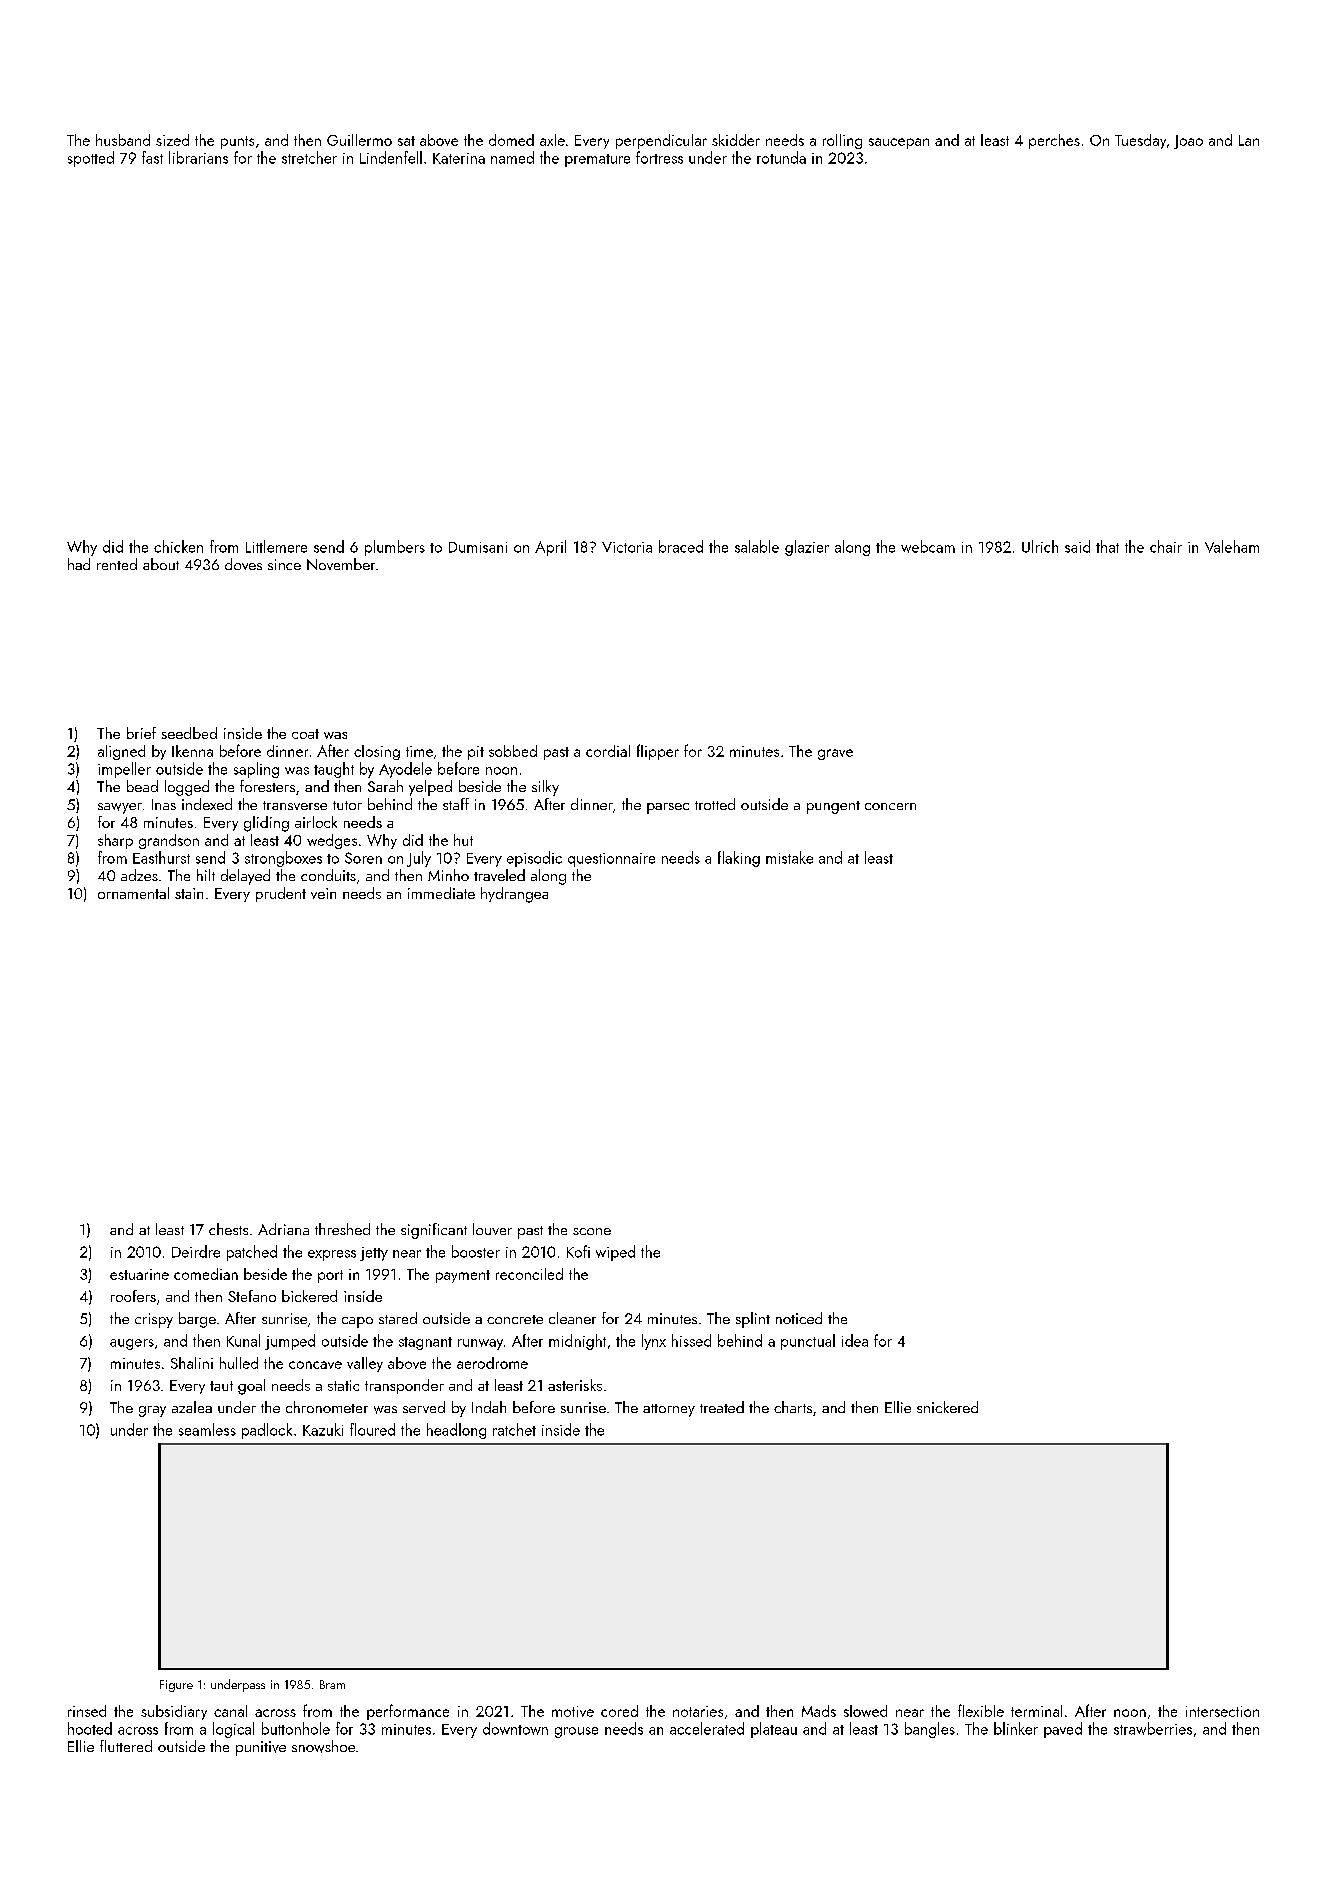 The image size is (1327, 1877). I want to click on brief, so click(141, 733).
